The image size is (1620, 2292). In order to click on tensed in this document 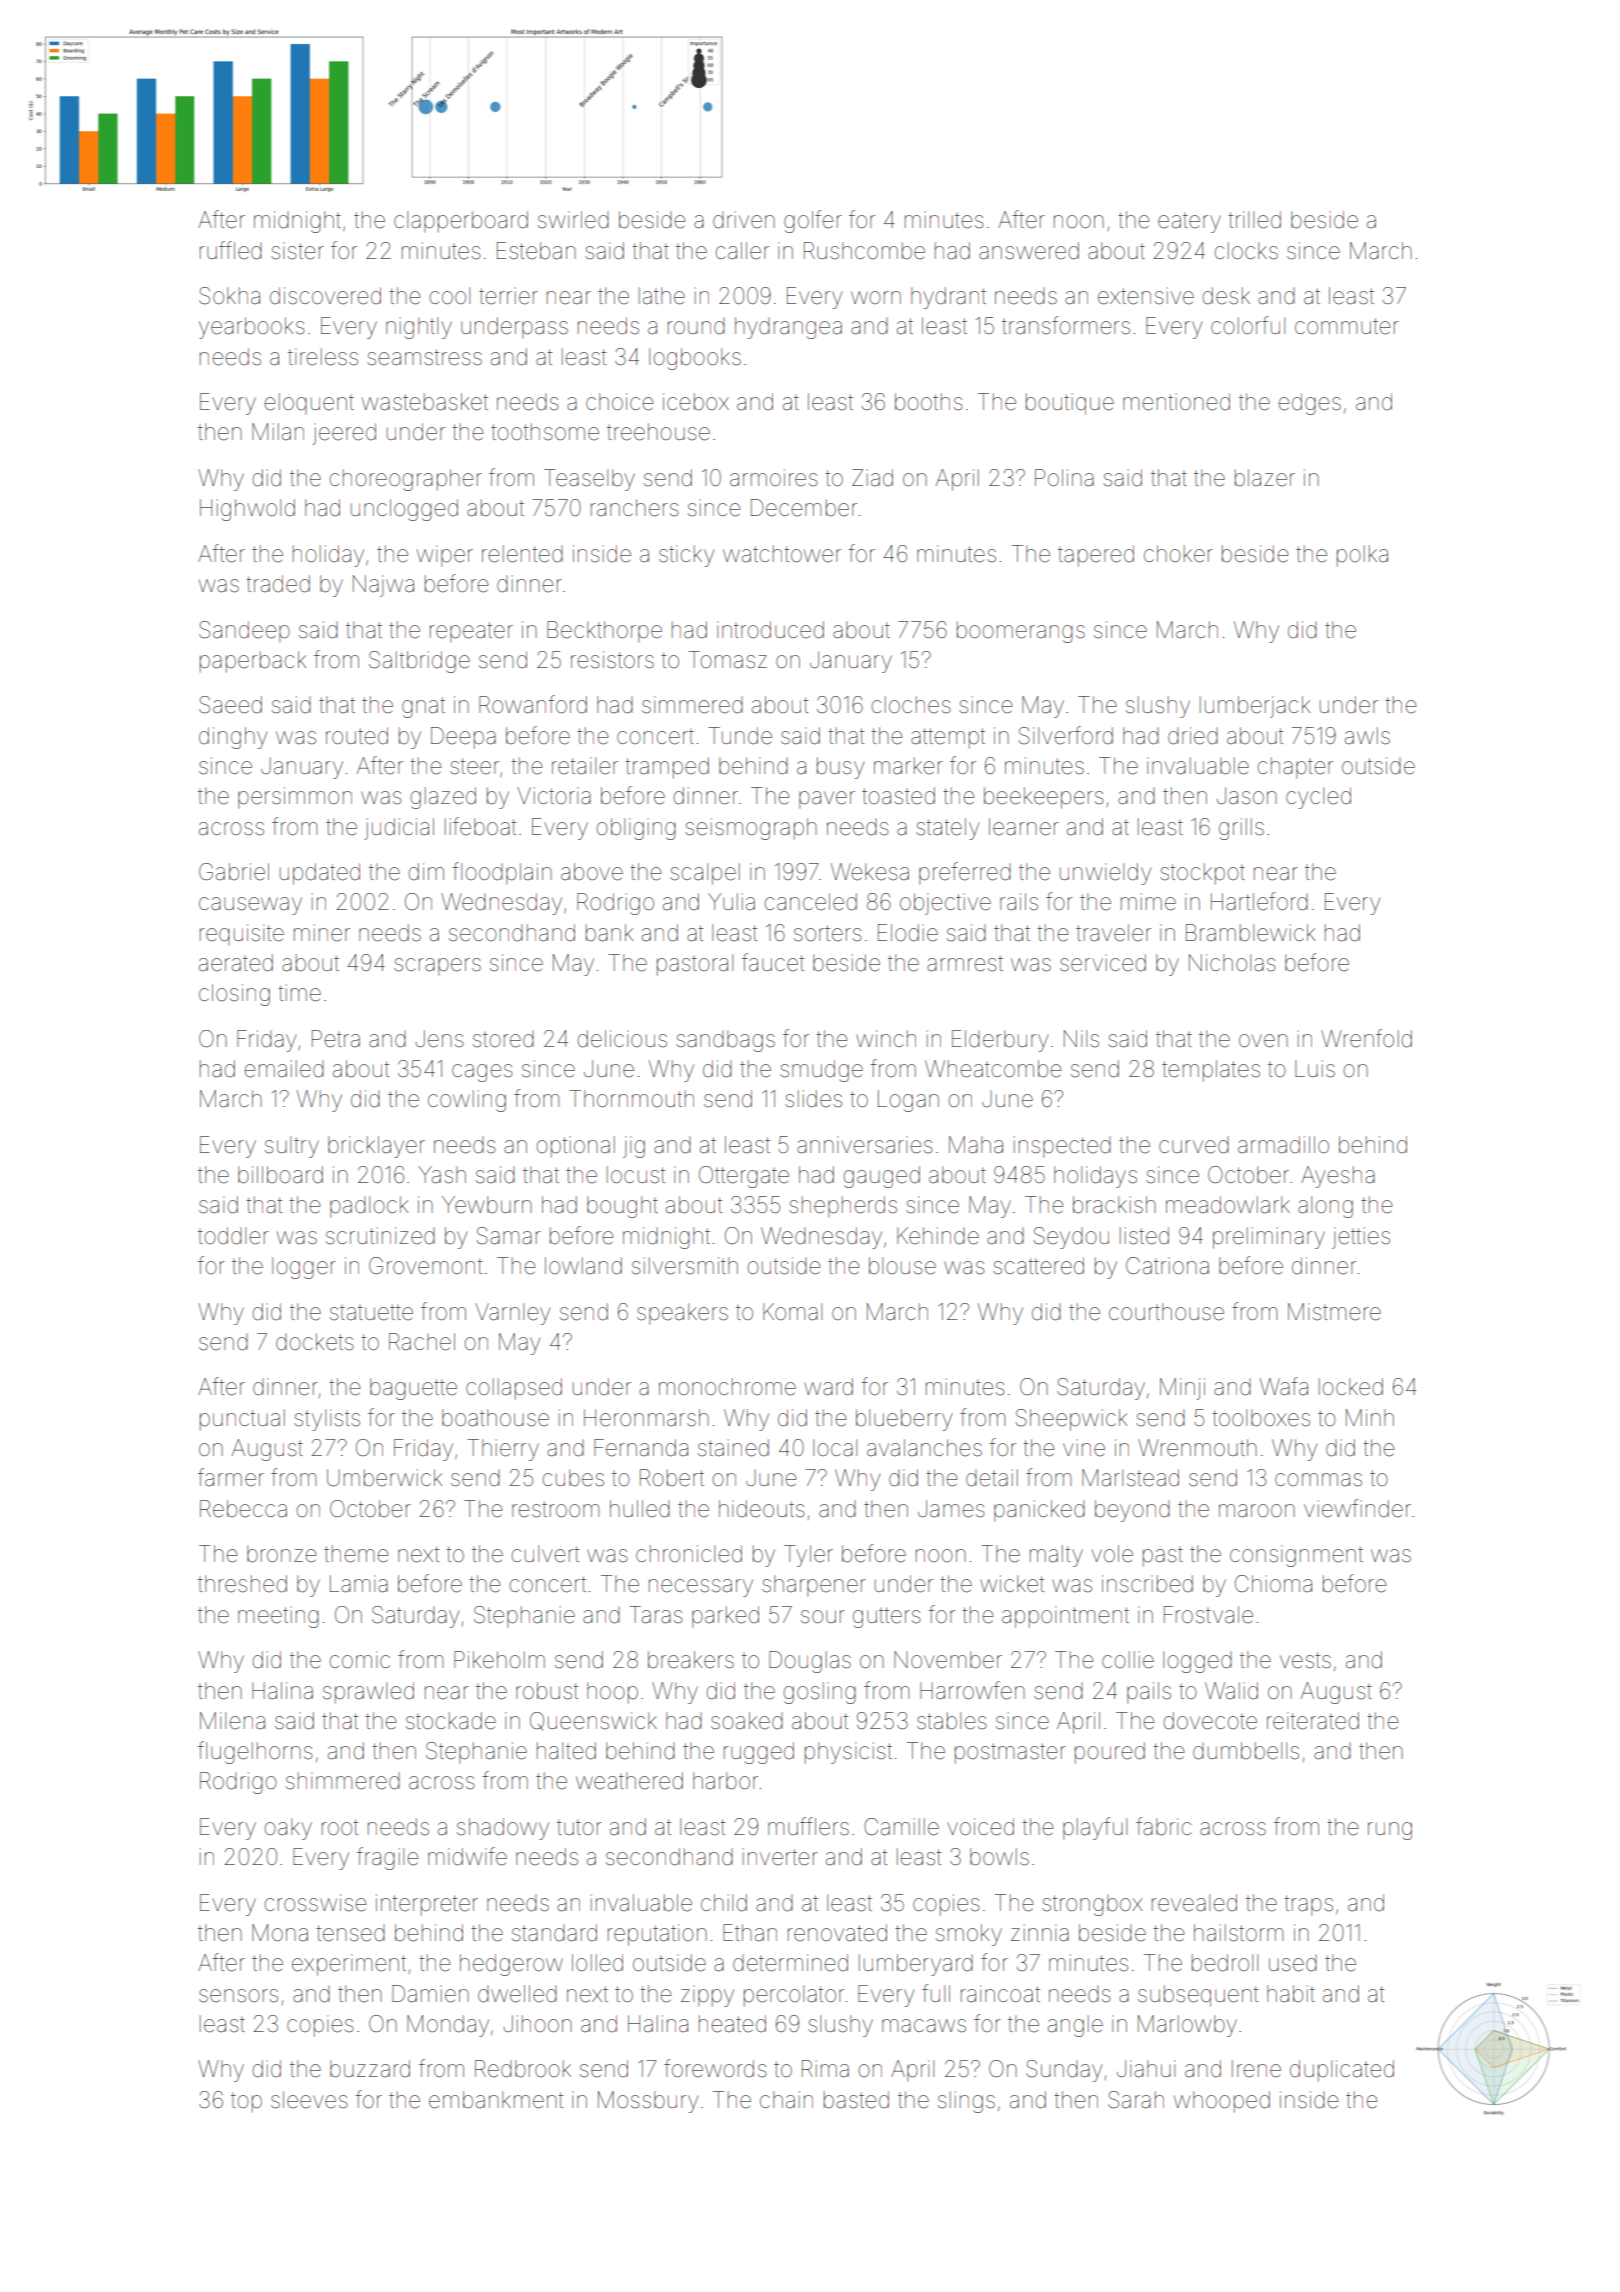, I will do `click(350, 1933)`.
